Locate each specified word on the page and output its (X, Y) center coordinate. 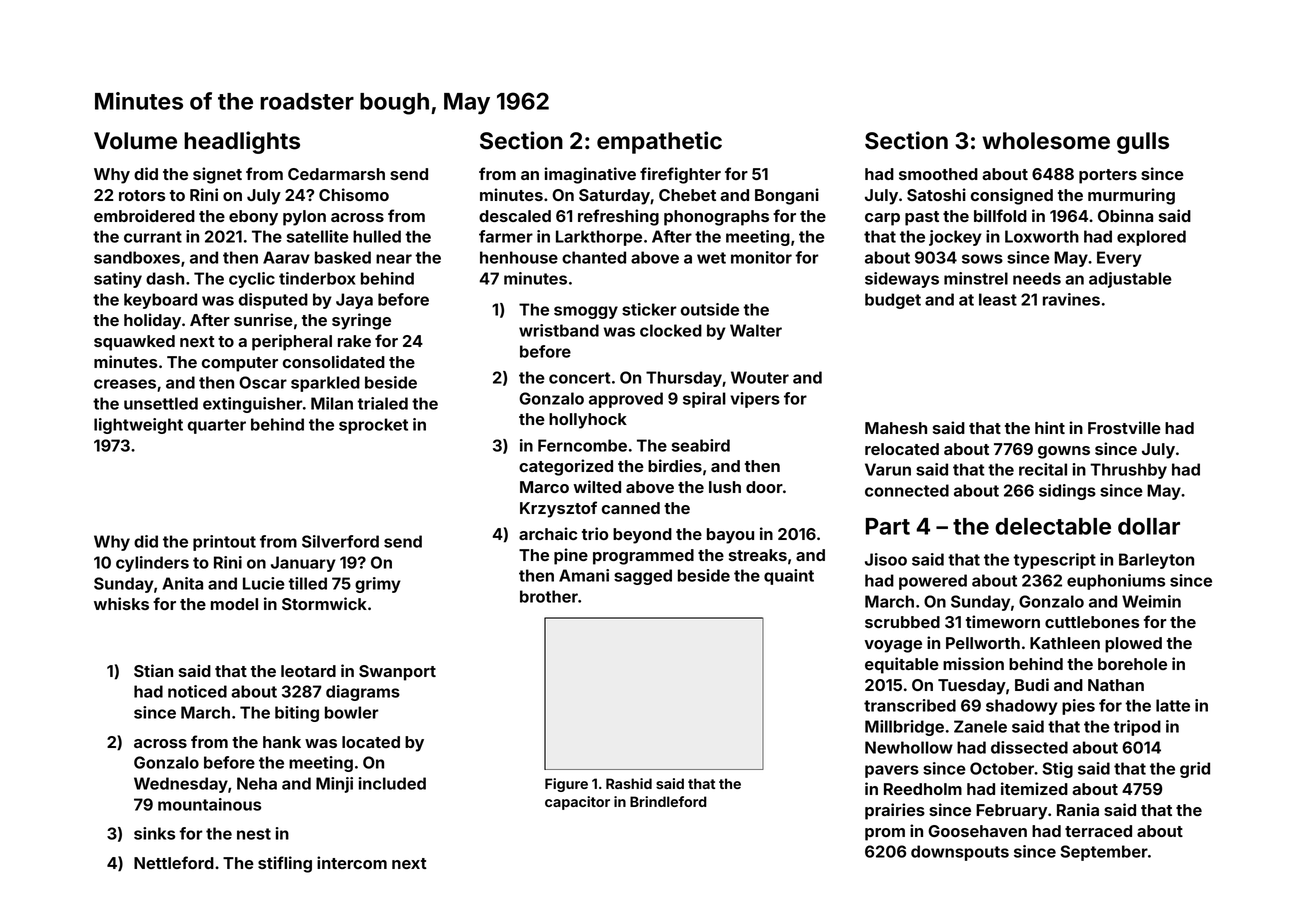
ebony (253, 218)
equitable (902, 665)
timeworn (1003, 621)
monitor (761, 257)
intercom (352, 862)
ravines (1071, 299)
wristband (559, 330)
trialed (382, 403)
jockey (955, 238)
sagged (643, 577)
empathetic (659, 142)
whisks (121, 603)
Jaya (354, 301)
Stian (153, 670)
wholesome (1046, 141)
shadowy (1022, 707)
